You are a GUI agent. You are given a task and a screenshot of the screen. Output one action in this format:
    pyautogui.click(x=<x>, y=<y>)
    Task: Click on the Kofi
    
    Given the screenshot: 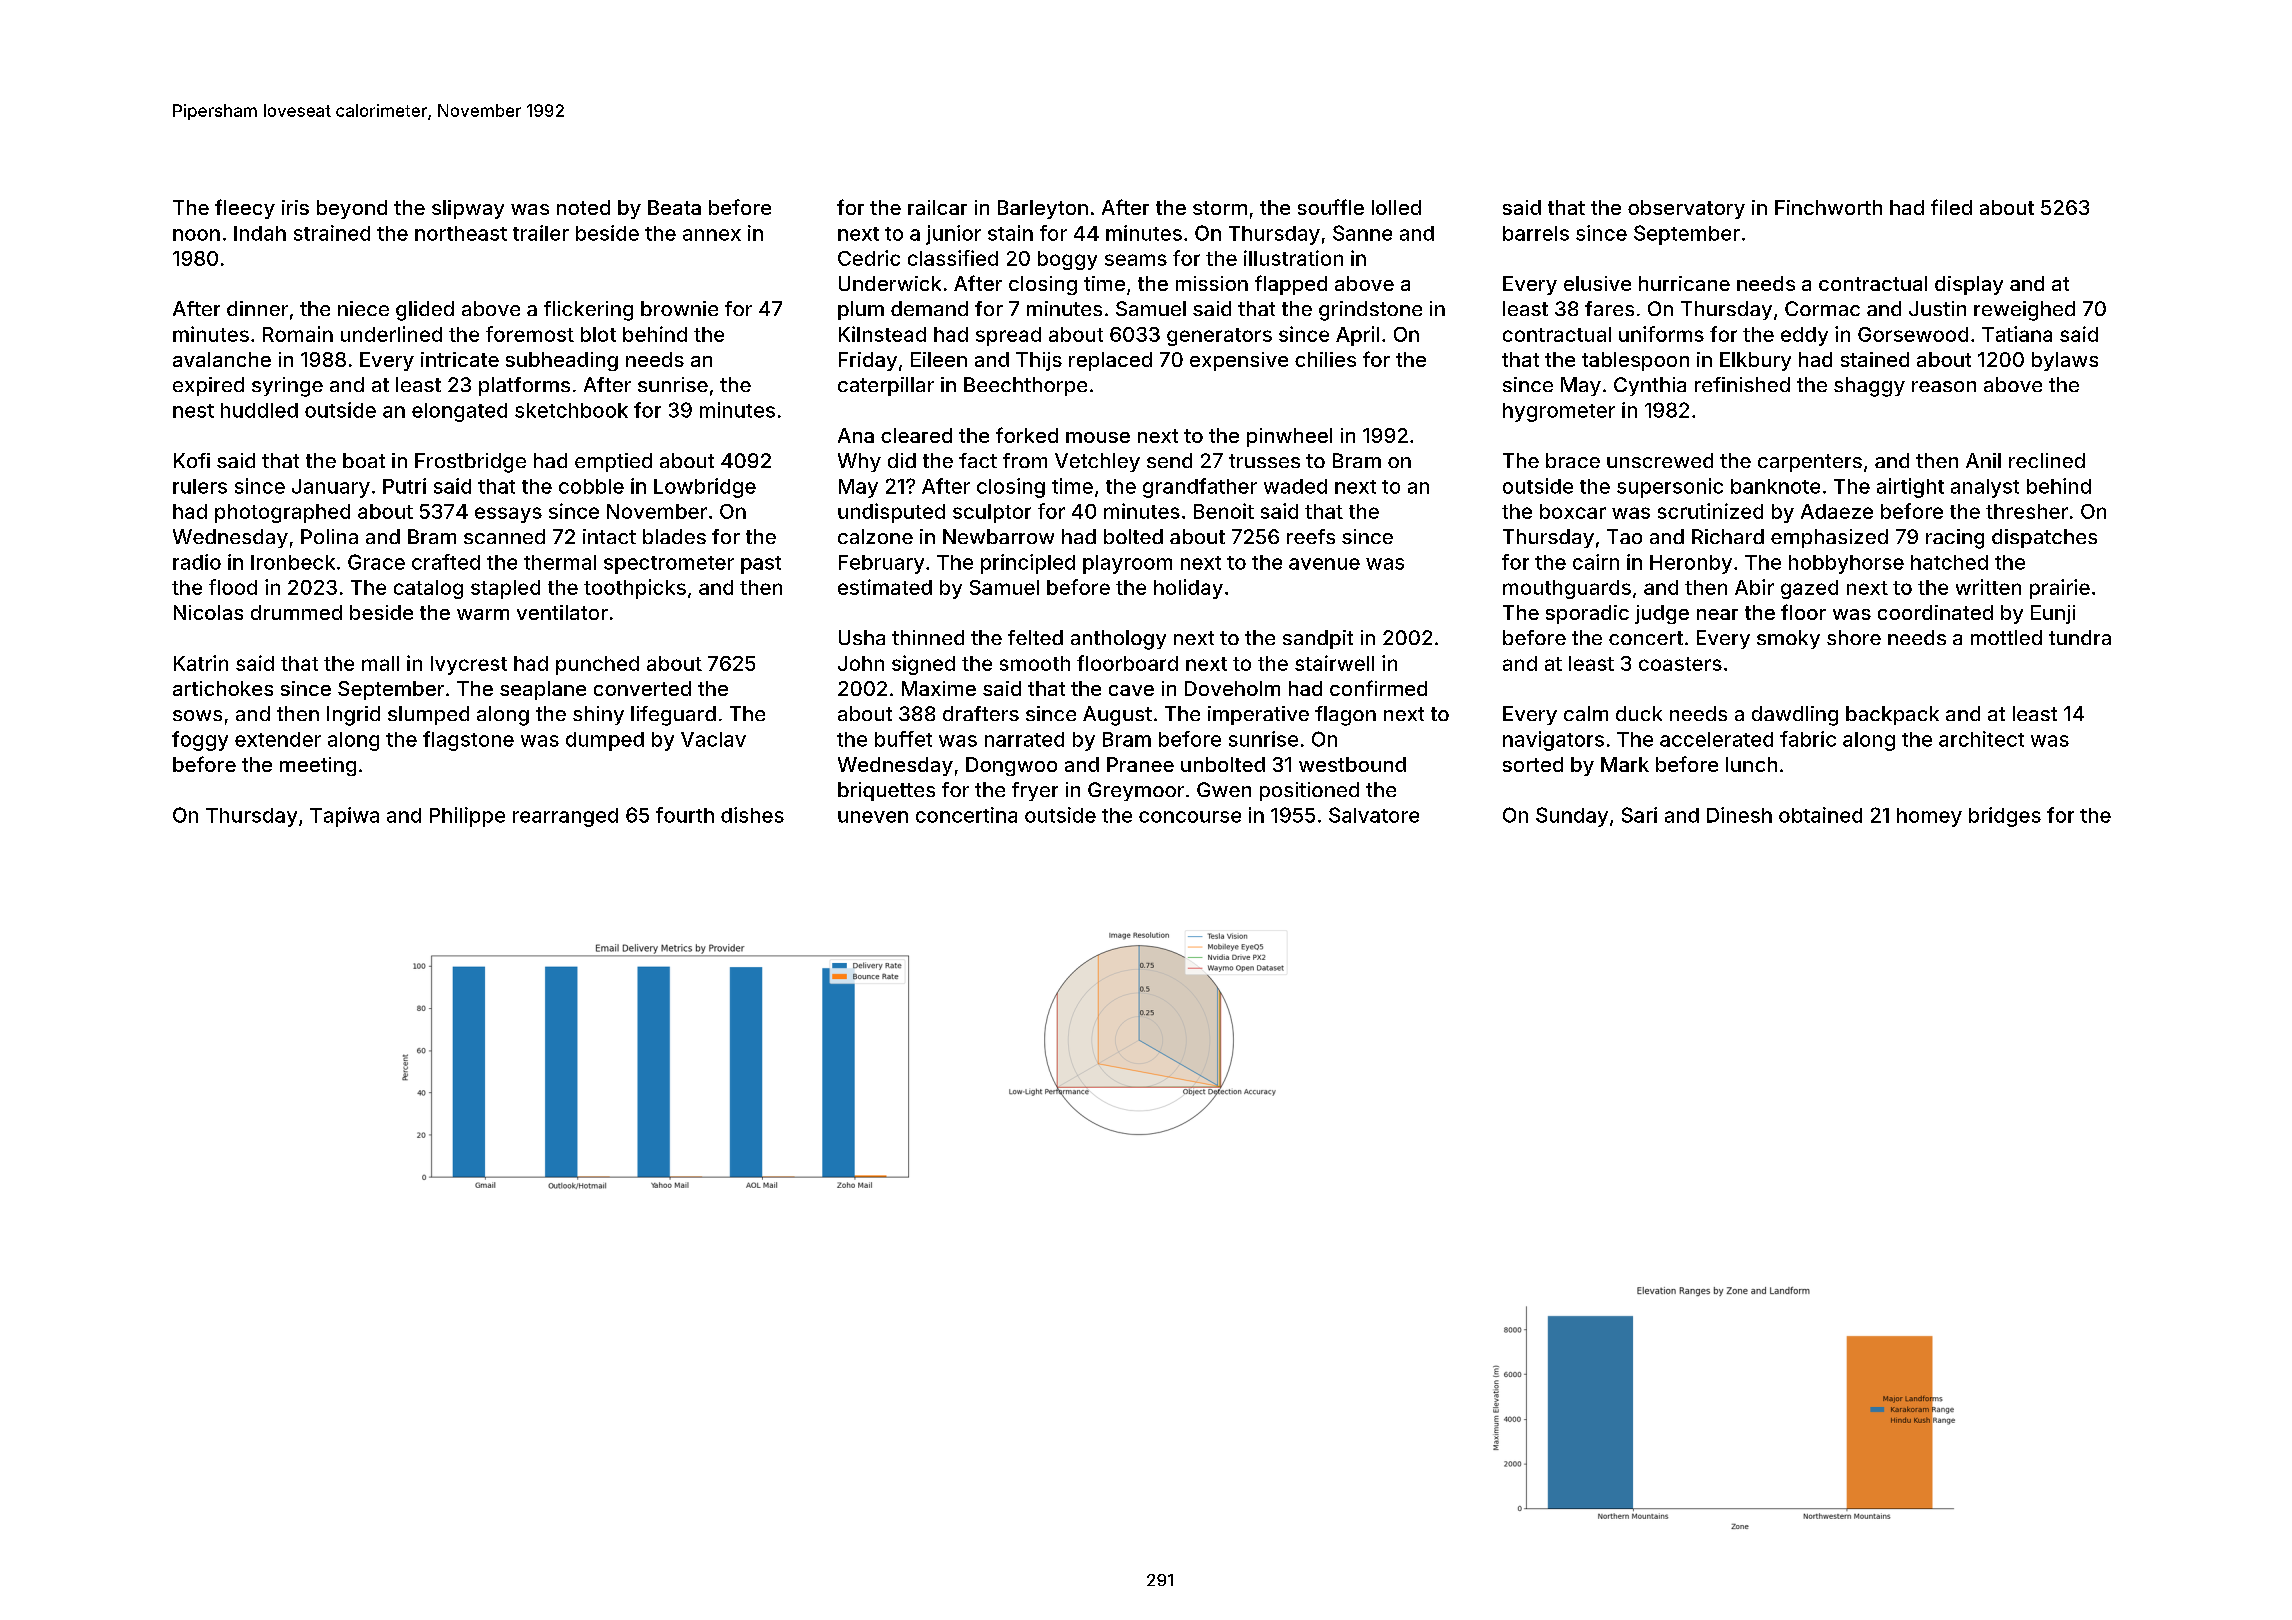 What is the action you would take?
    pyautogui.click(x=192, y=460)
